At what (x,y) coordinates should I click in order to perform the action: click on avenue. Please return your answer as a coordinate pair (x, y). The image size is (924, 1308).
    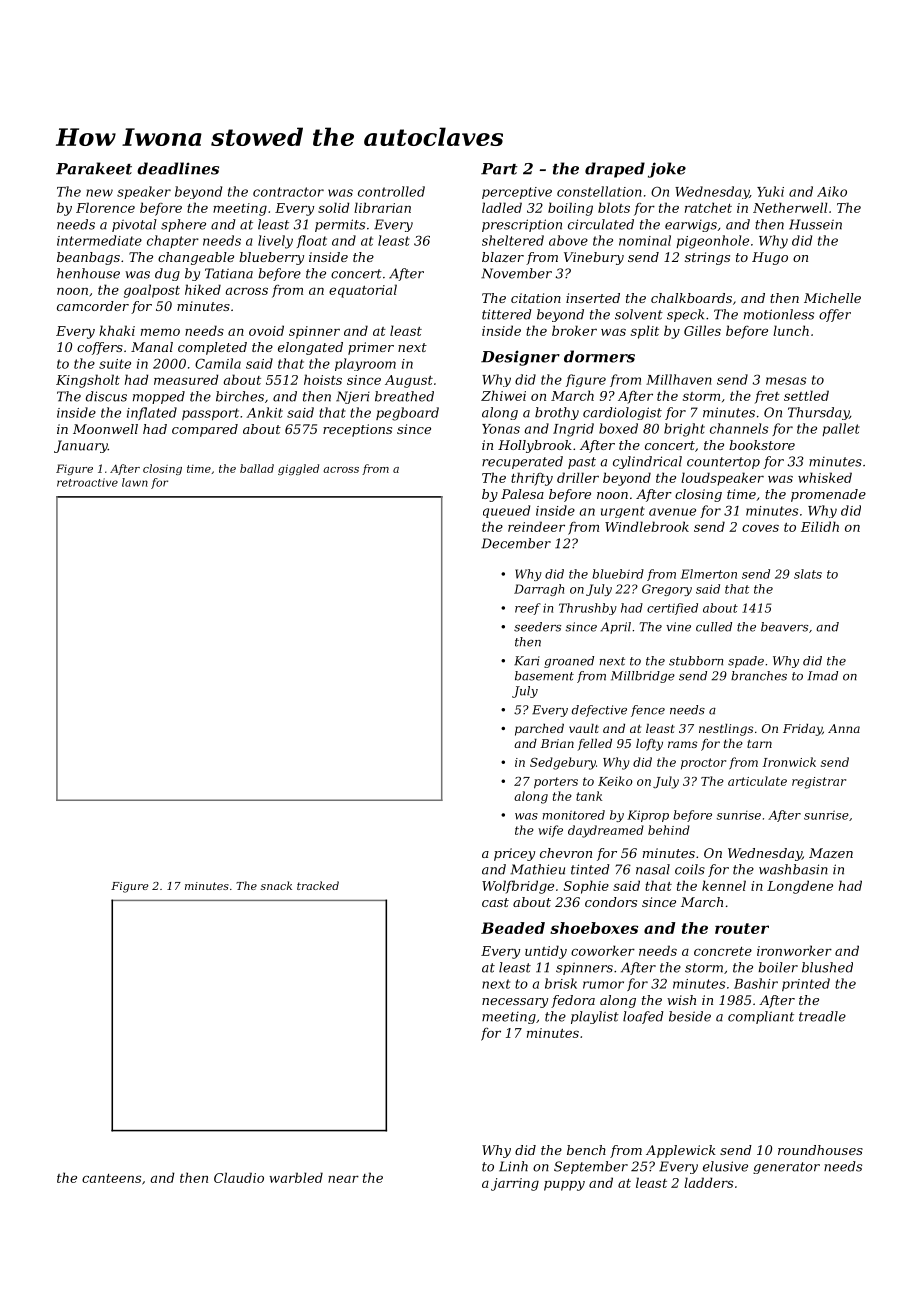
    Looking at the image, I should click on (672, 512).
